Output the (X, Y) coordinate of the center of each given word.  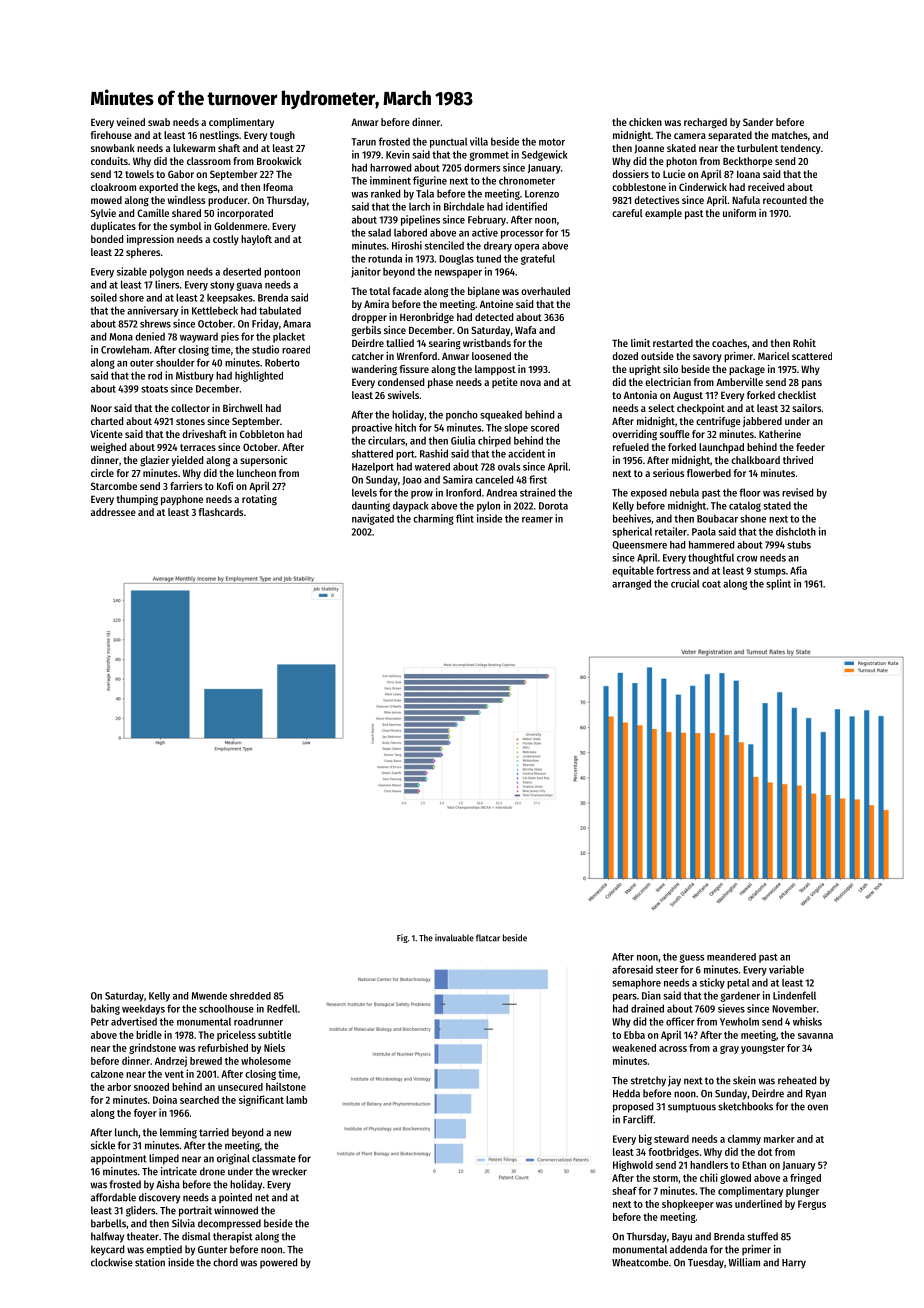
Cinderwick (703, 187)
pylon (488, 506)
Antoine (496, 304)
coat (711, 584)
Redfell (282, 1008)
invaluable (454, 938)
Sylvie (103, 214)
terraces (198, 447)
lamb (296, 1100)
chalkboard (755, 460)
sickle (103, 1145)
